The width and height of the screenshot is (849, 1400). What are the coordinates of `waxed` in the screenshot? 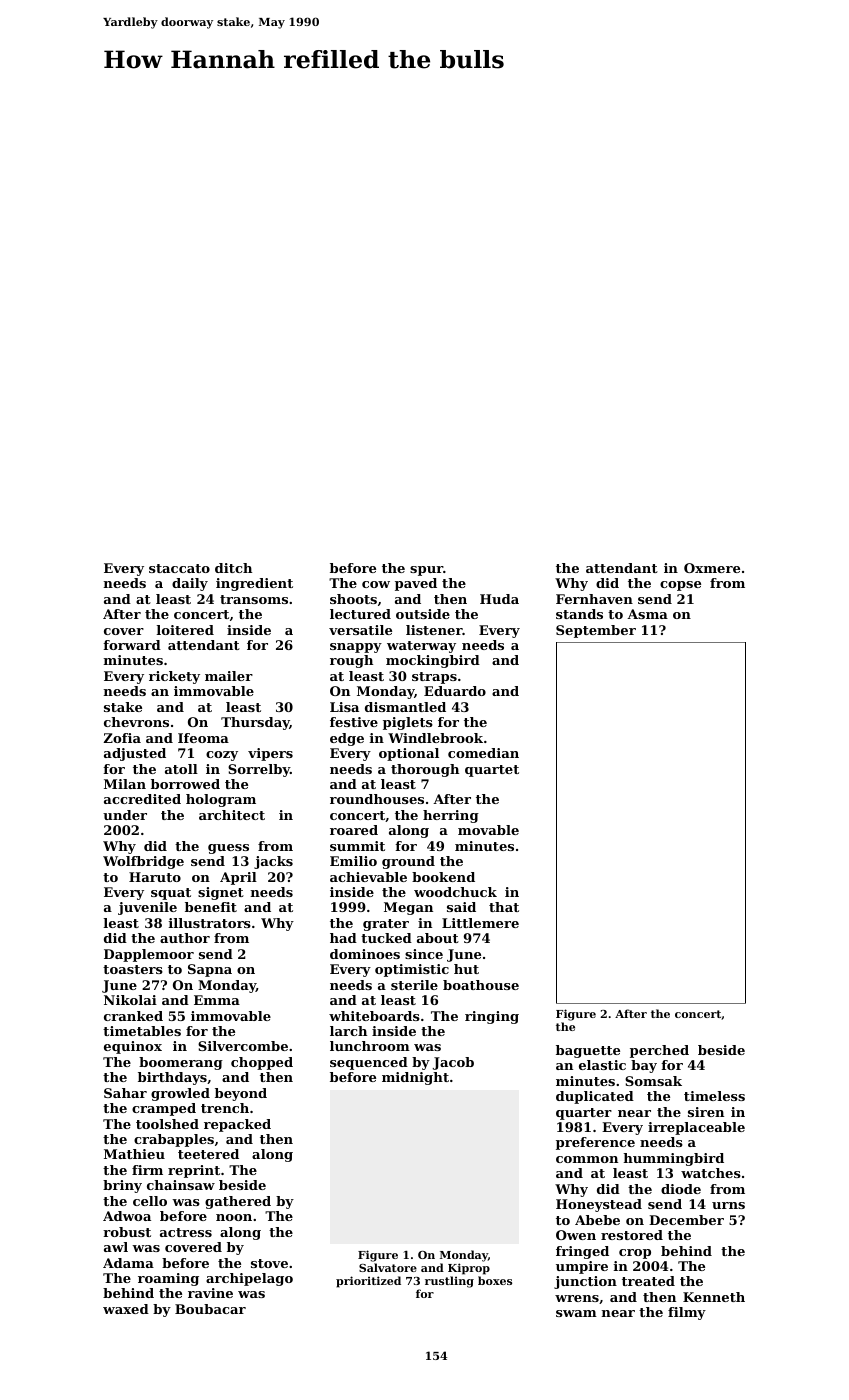 It's located at (126, 1309).
